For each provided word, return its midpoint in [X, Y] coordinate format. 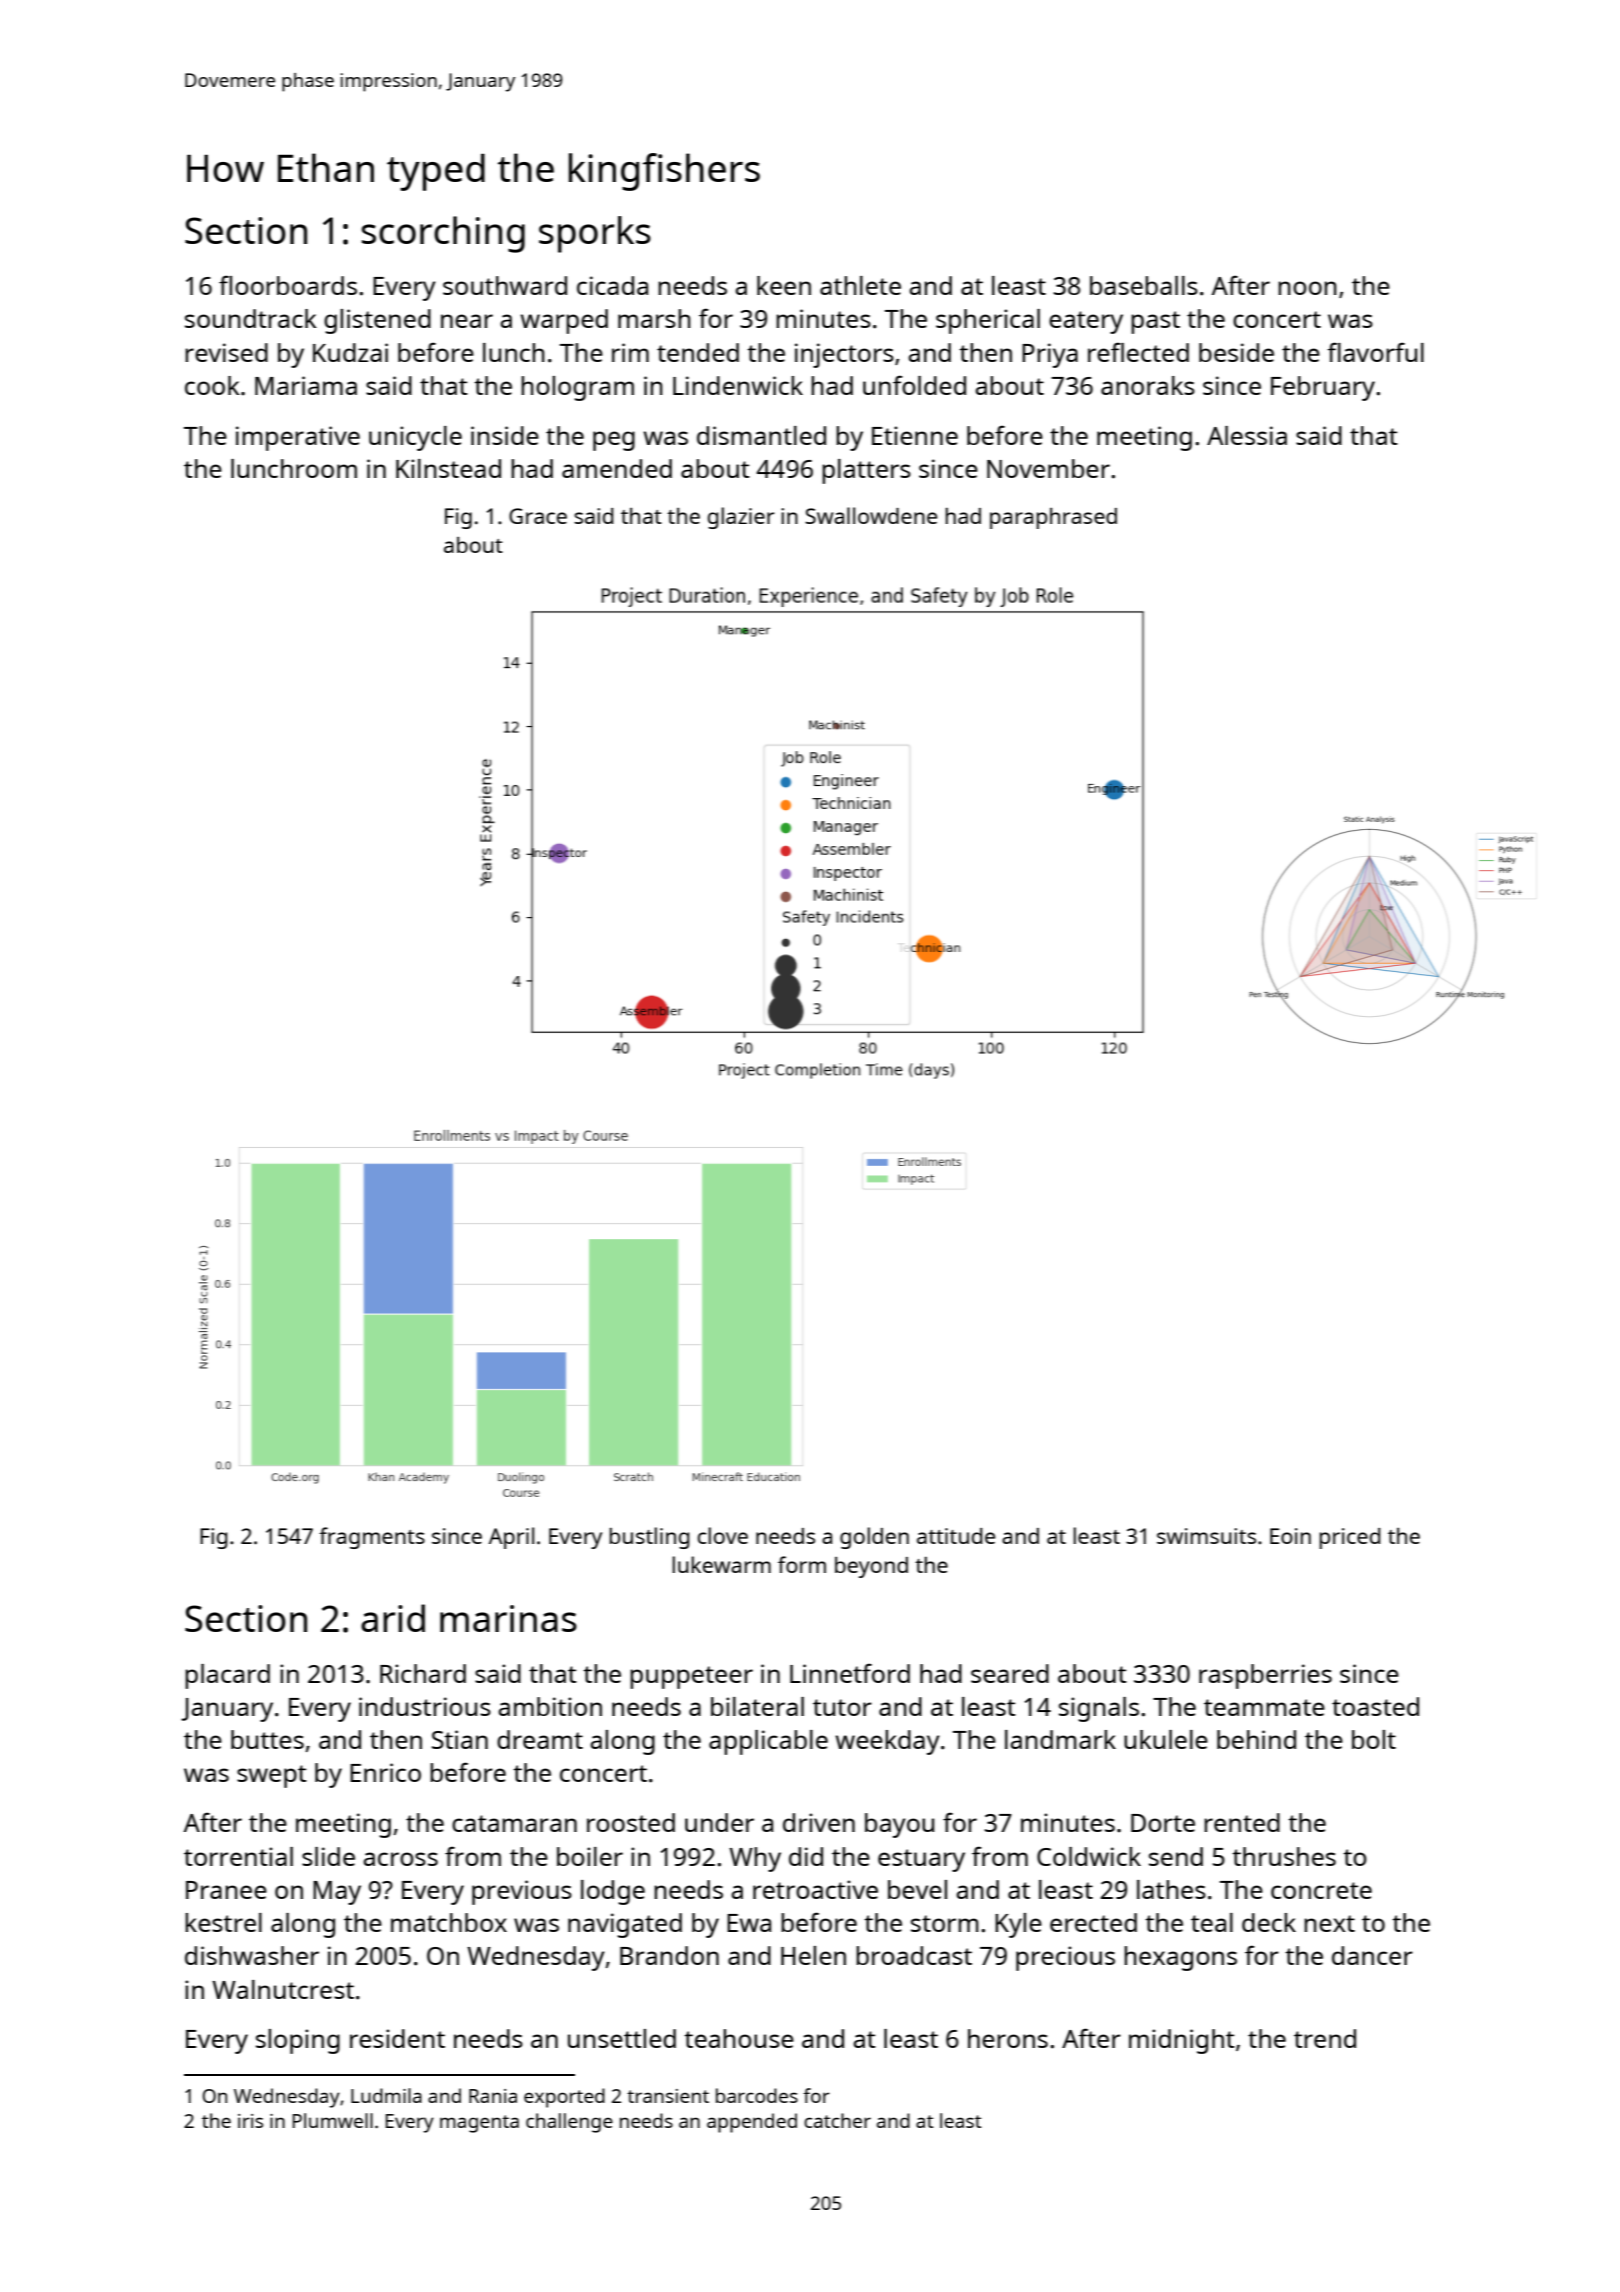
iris [250, 2121]
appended [752, 2123]
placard [227, 1676]
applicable [768, 1742]
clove [723, 1535]
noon [1307, 288]
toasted [1375, 1706]
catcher [837, 2120]
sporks [595, 234]
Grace [538, 516]
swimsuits [1206, 1536]
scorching [443, 234]
